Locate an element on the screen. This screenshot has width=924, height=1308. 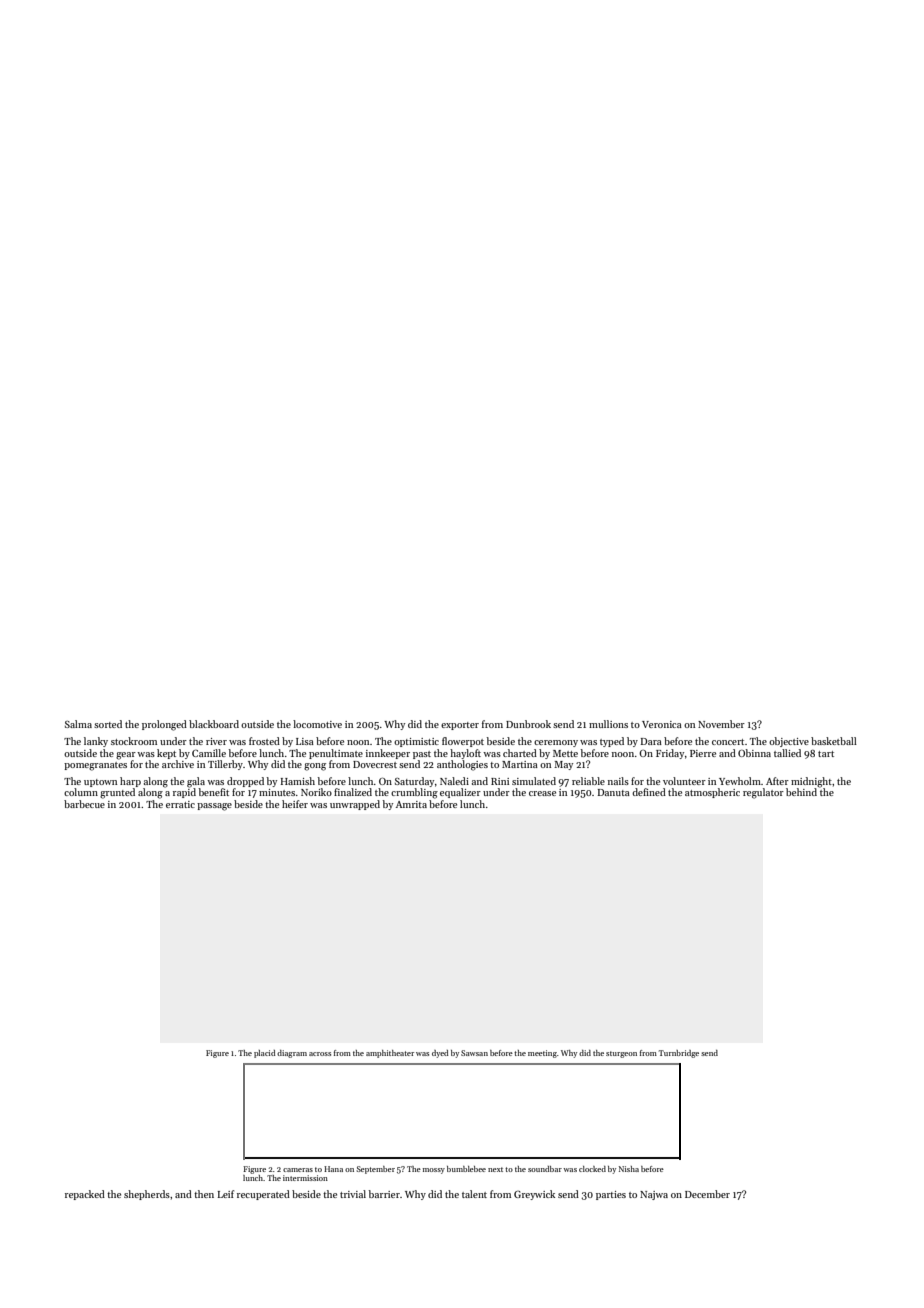
Dunbrook is located at coordinates (528, 724).
